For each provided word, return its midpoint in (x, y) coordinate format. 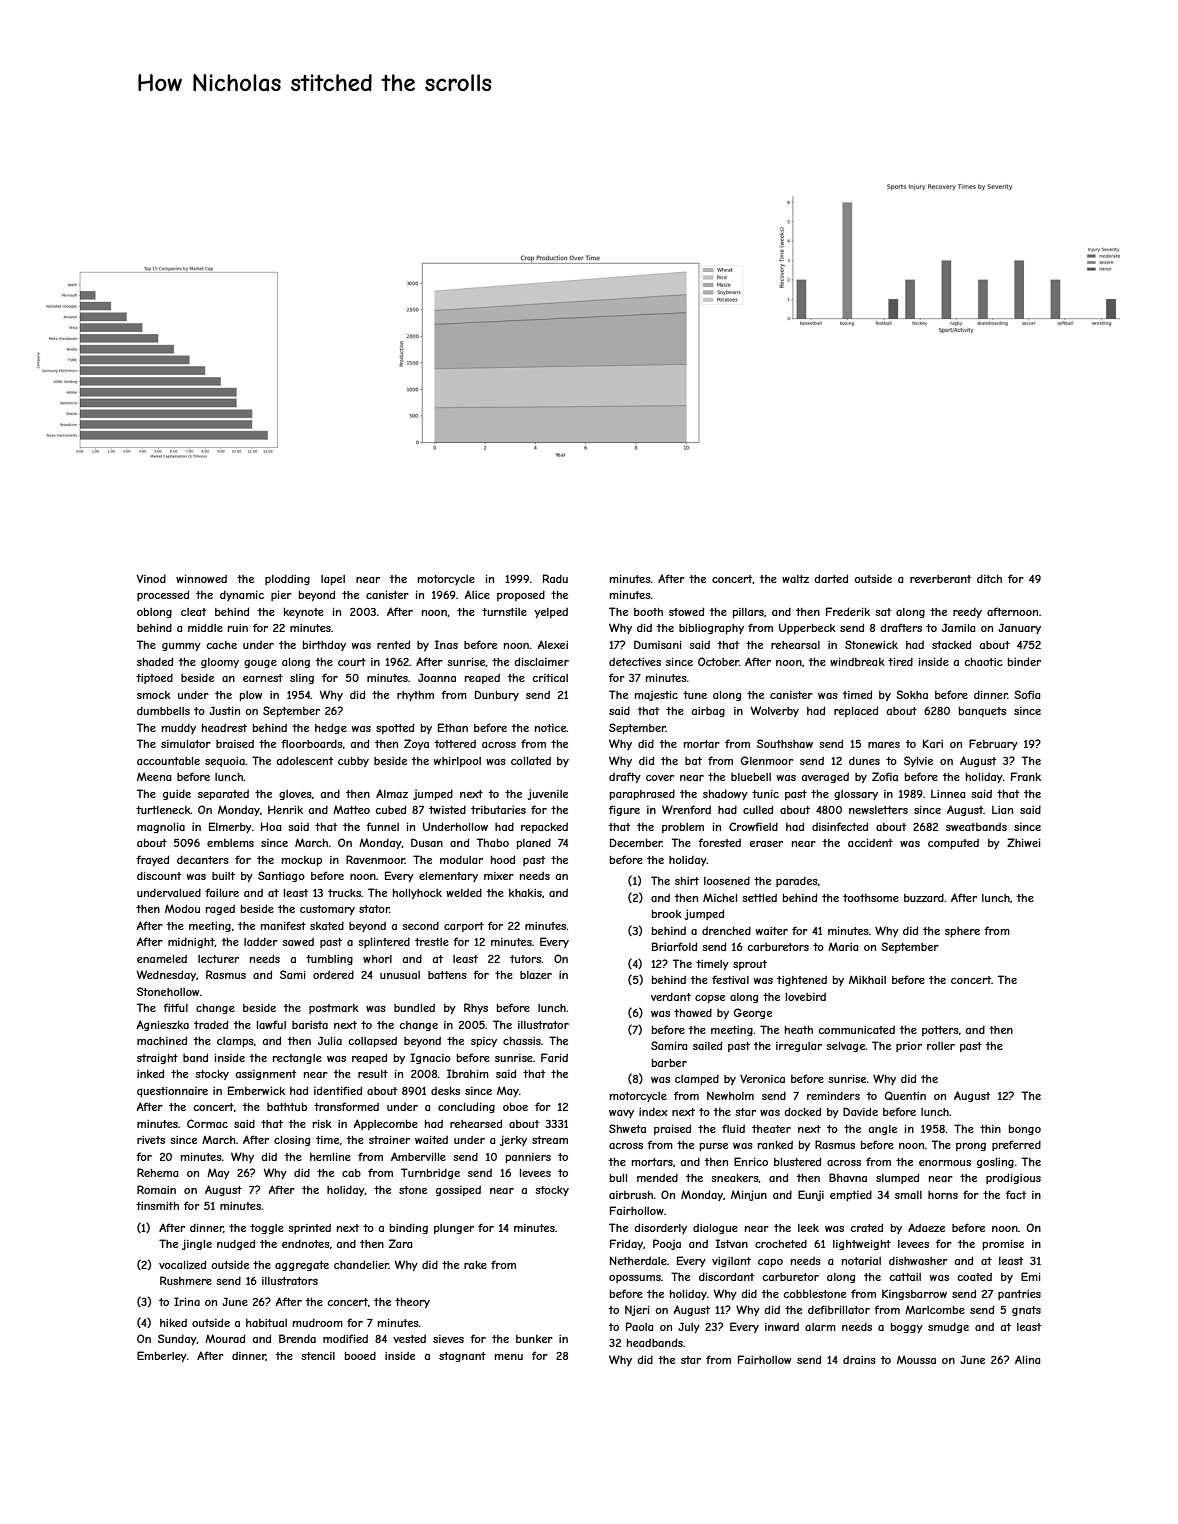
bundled (414, 1007)
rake (475, 1265)
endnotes (306, 1244)
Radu (555, 578)
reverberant (940, 579)
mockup (302, 861)
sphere (962, 932)
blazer (536, 975)
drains (859, 1360)
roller (941, 1046)
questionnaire (172, 1092)
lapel (333, 580)
